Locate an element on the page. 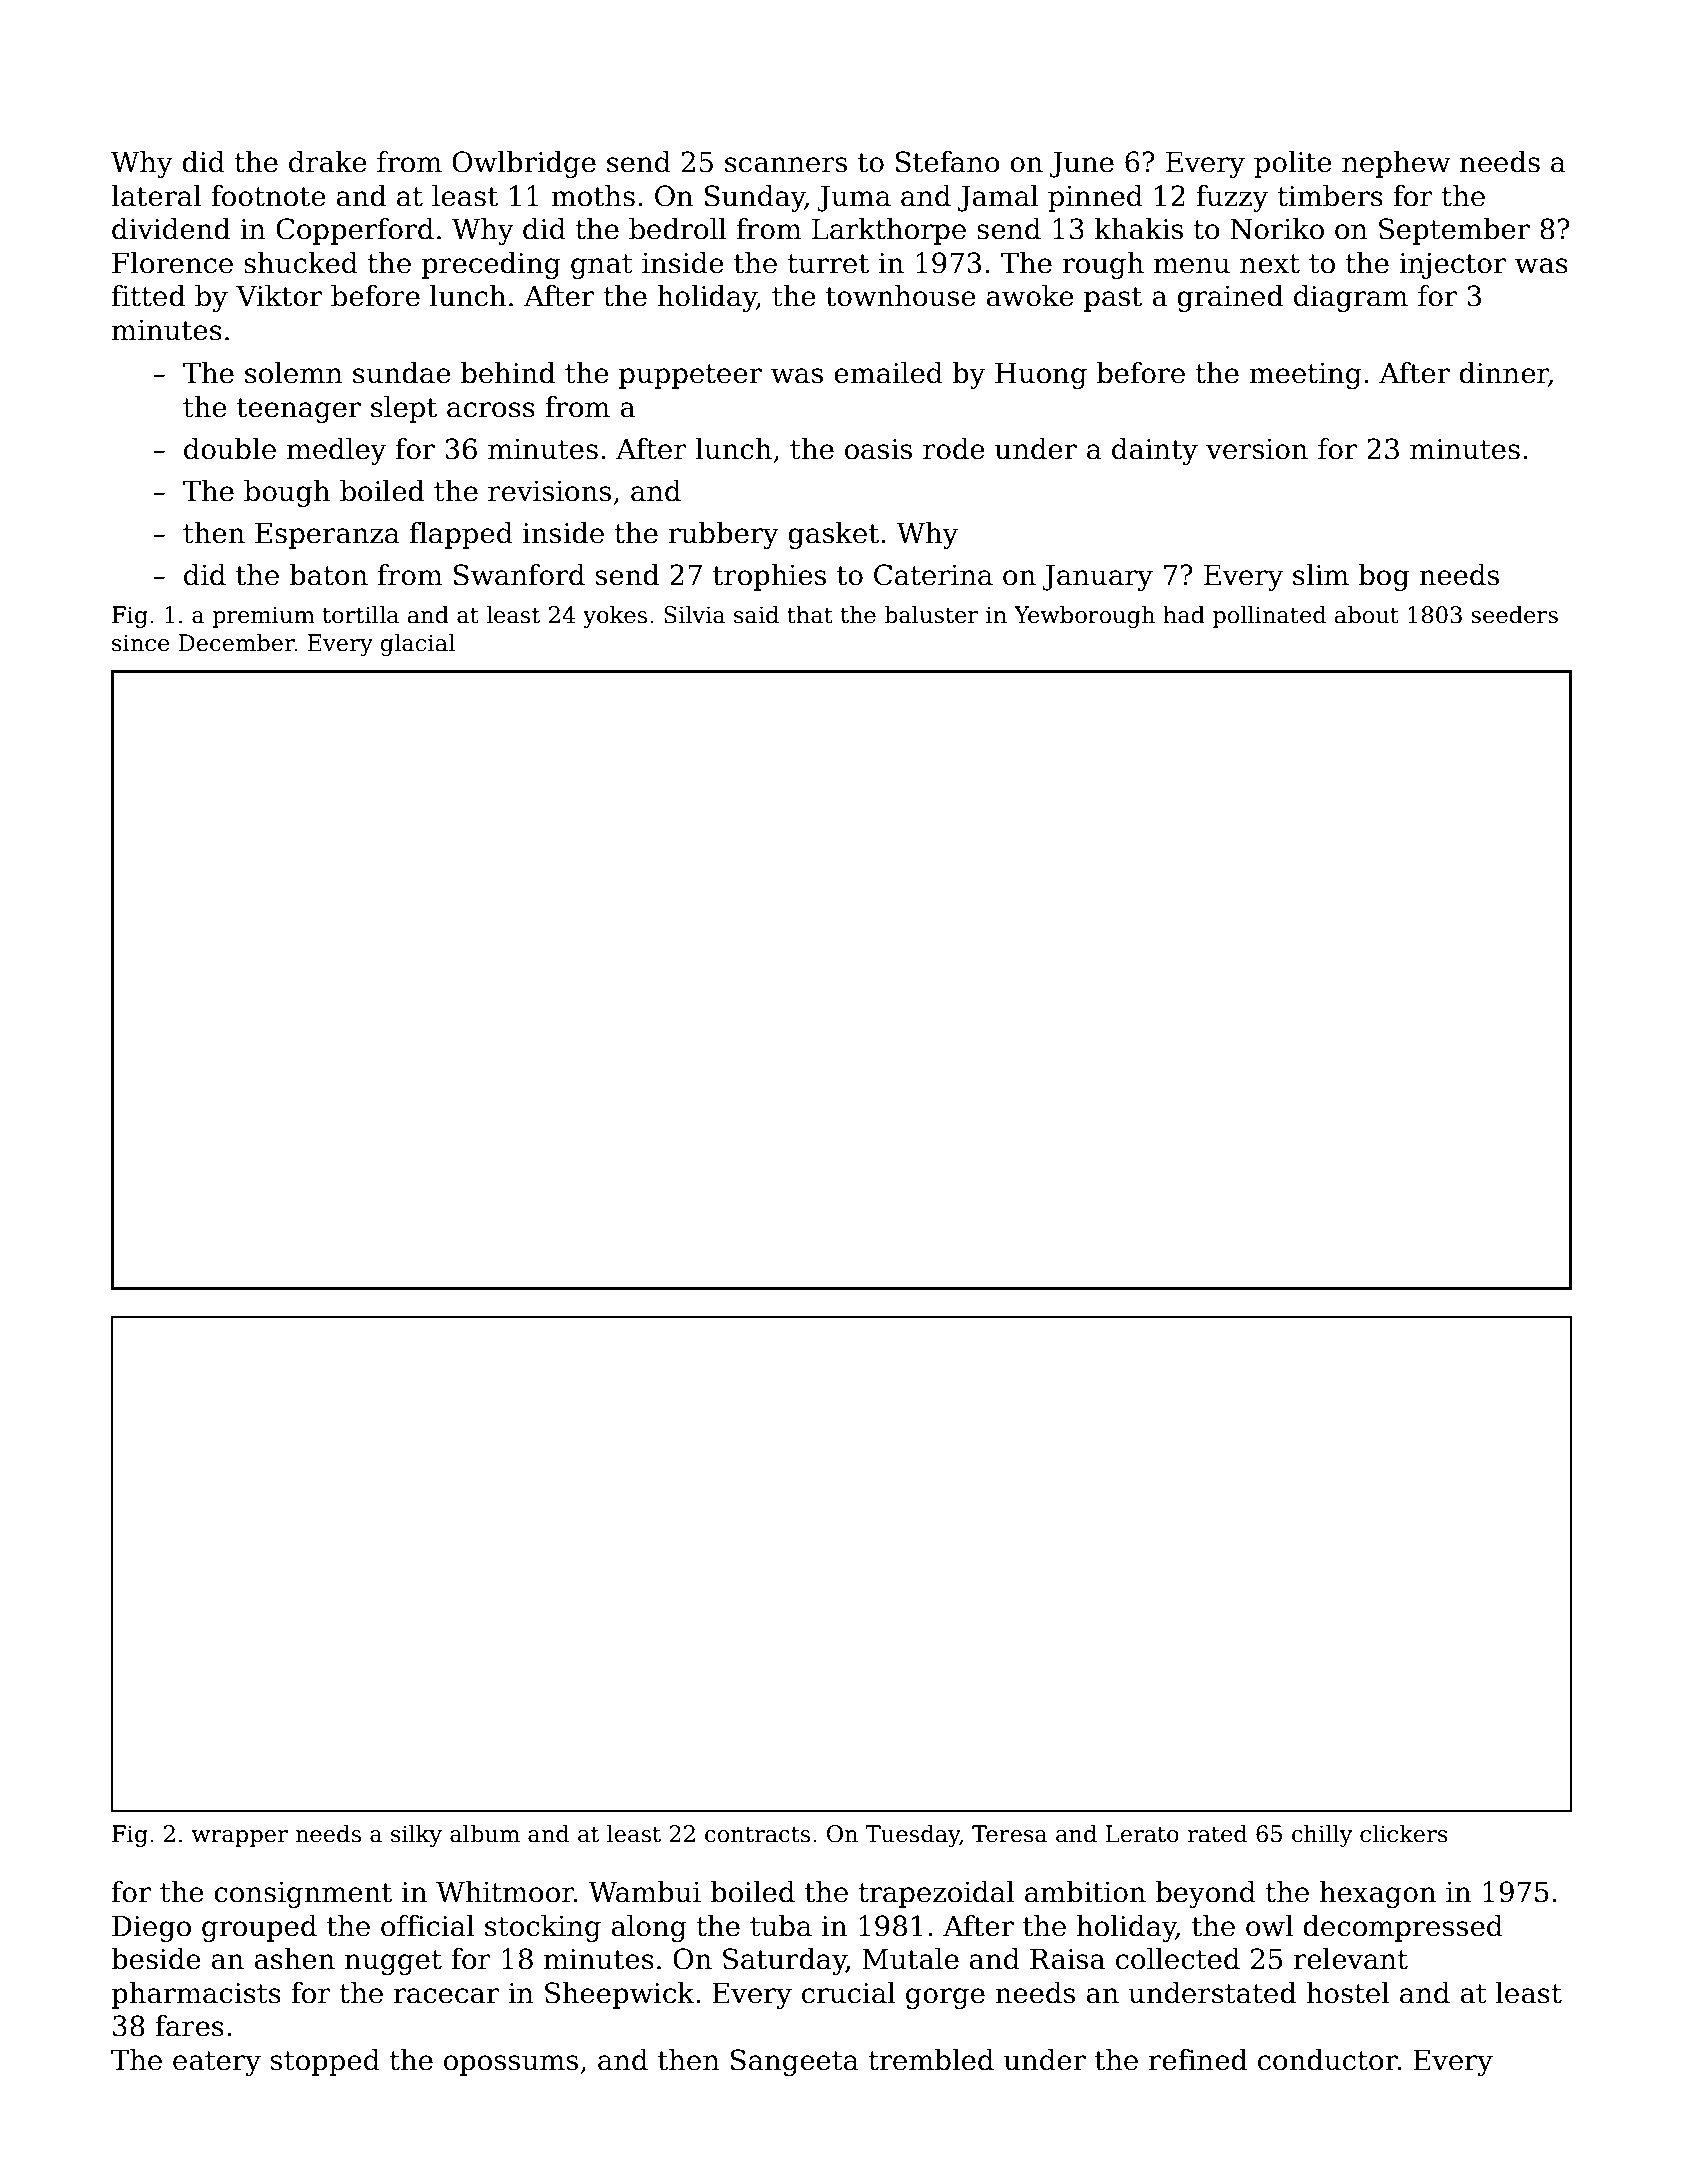 This page has width=1683, height=2178. diagram is located at coordinates (1351, 298).
